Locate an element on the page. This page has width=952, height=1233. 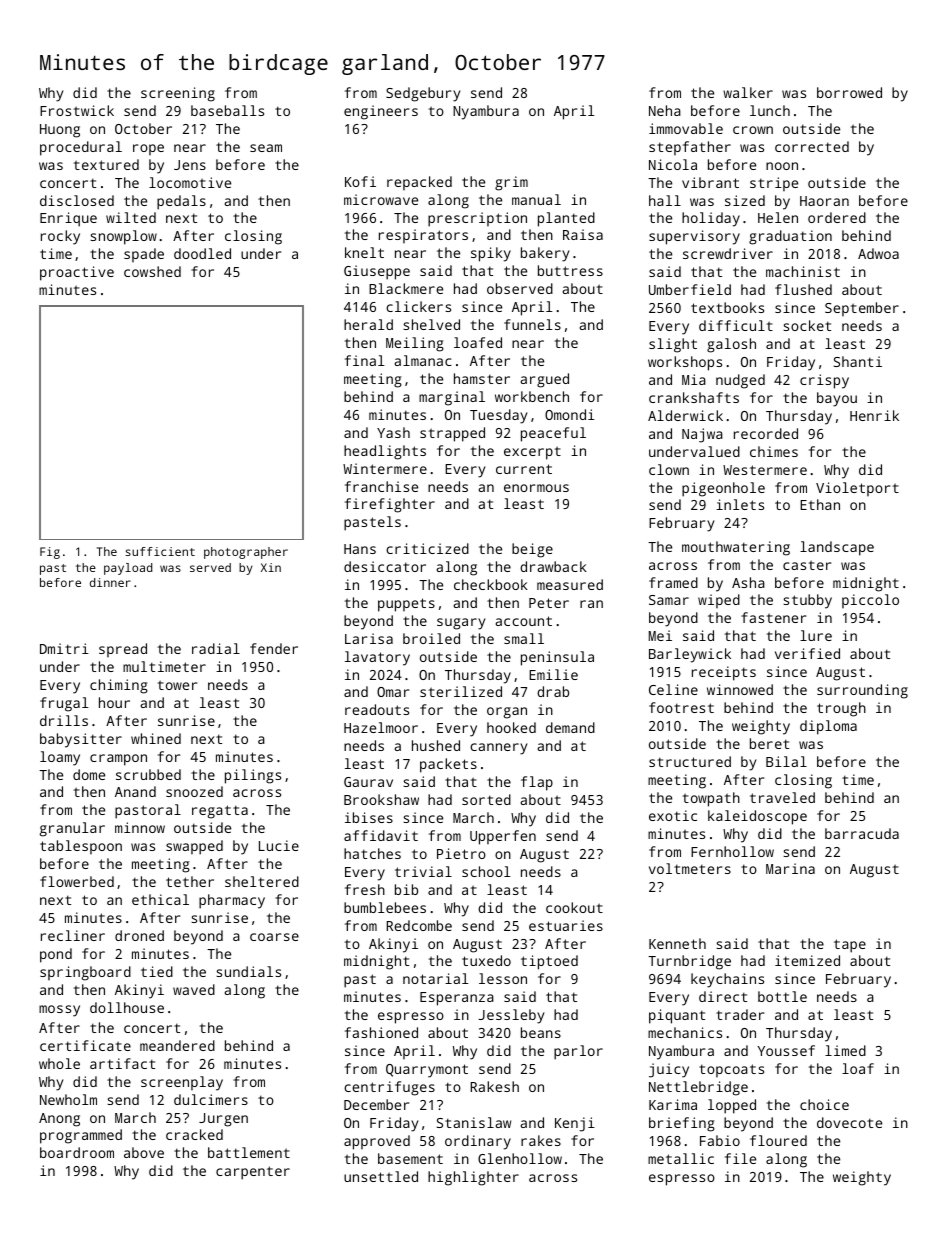
unsettled is located at coordinates (381, 1176).
